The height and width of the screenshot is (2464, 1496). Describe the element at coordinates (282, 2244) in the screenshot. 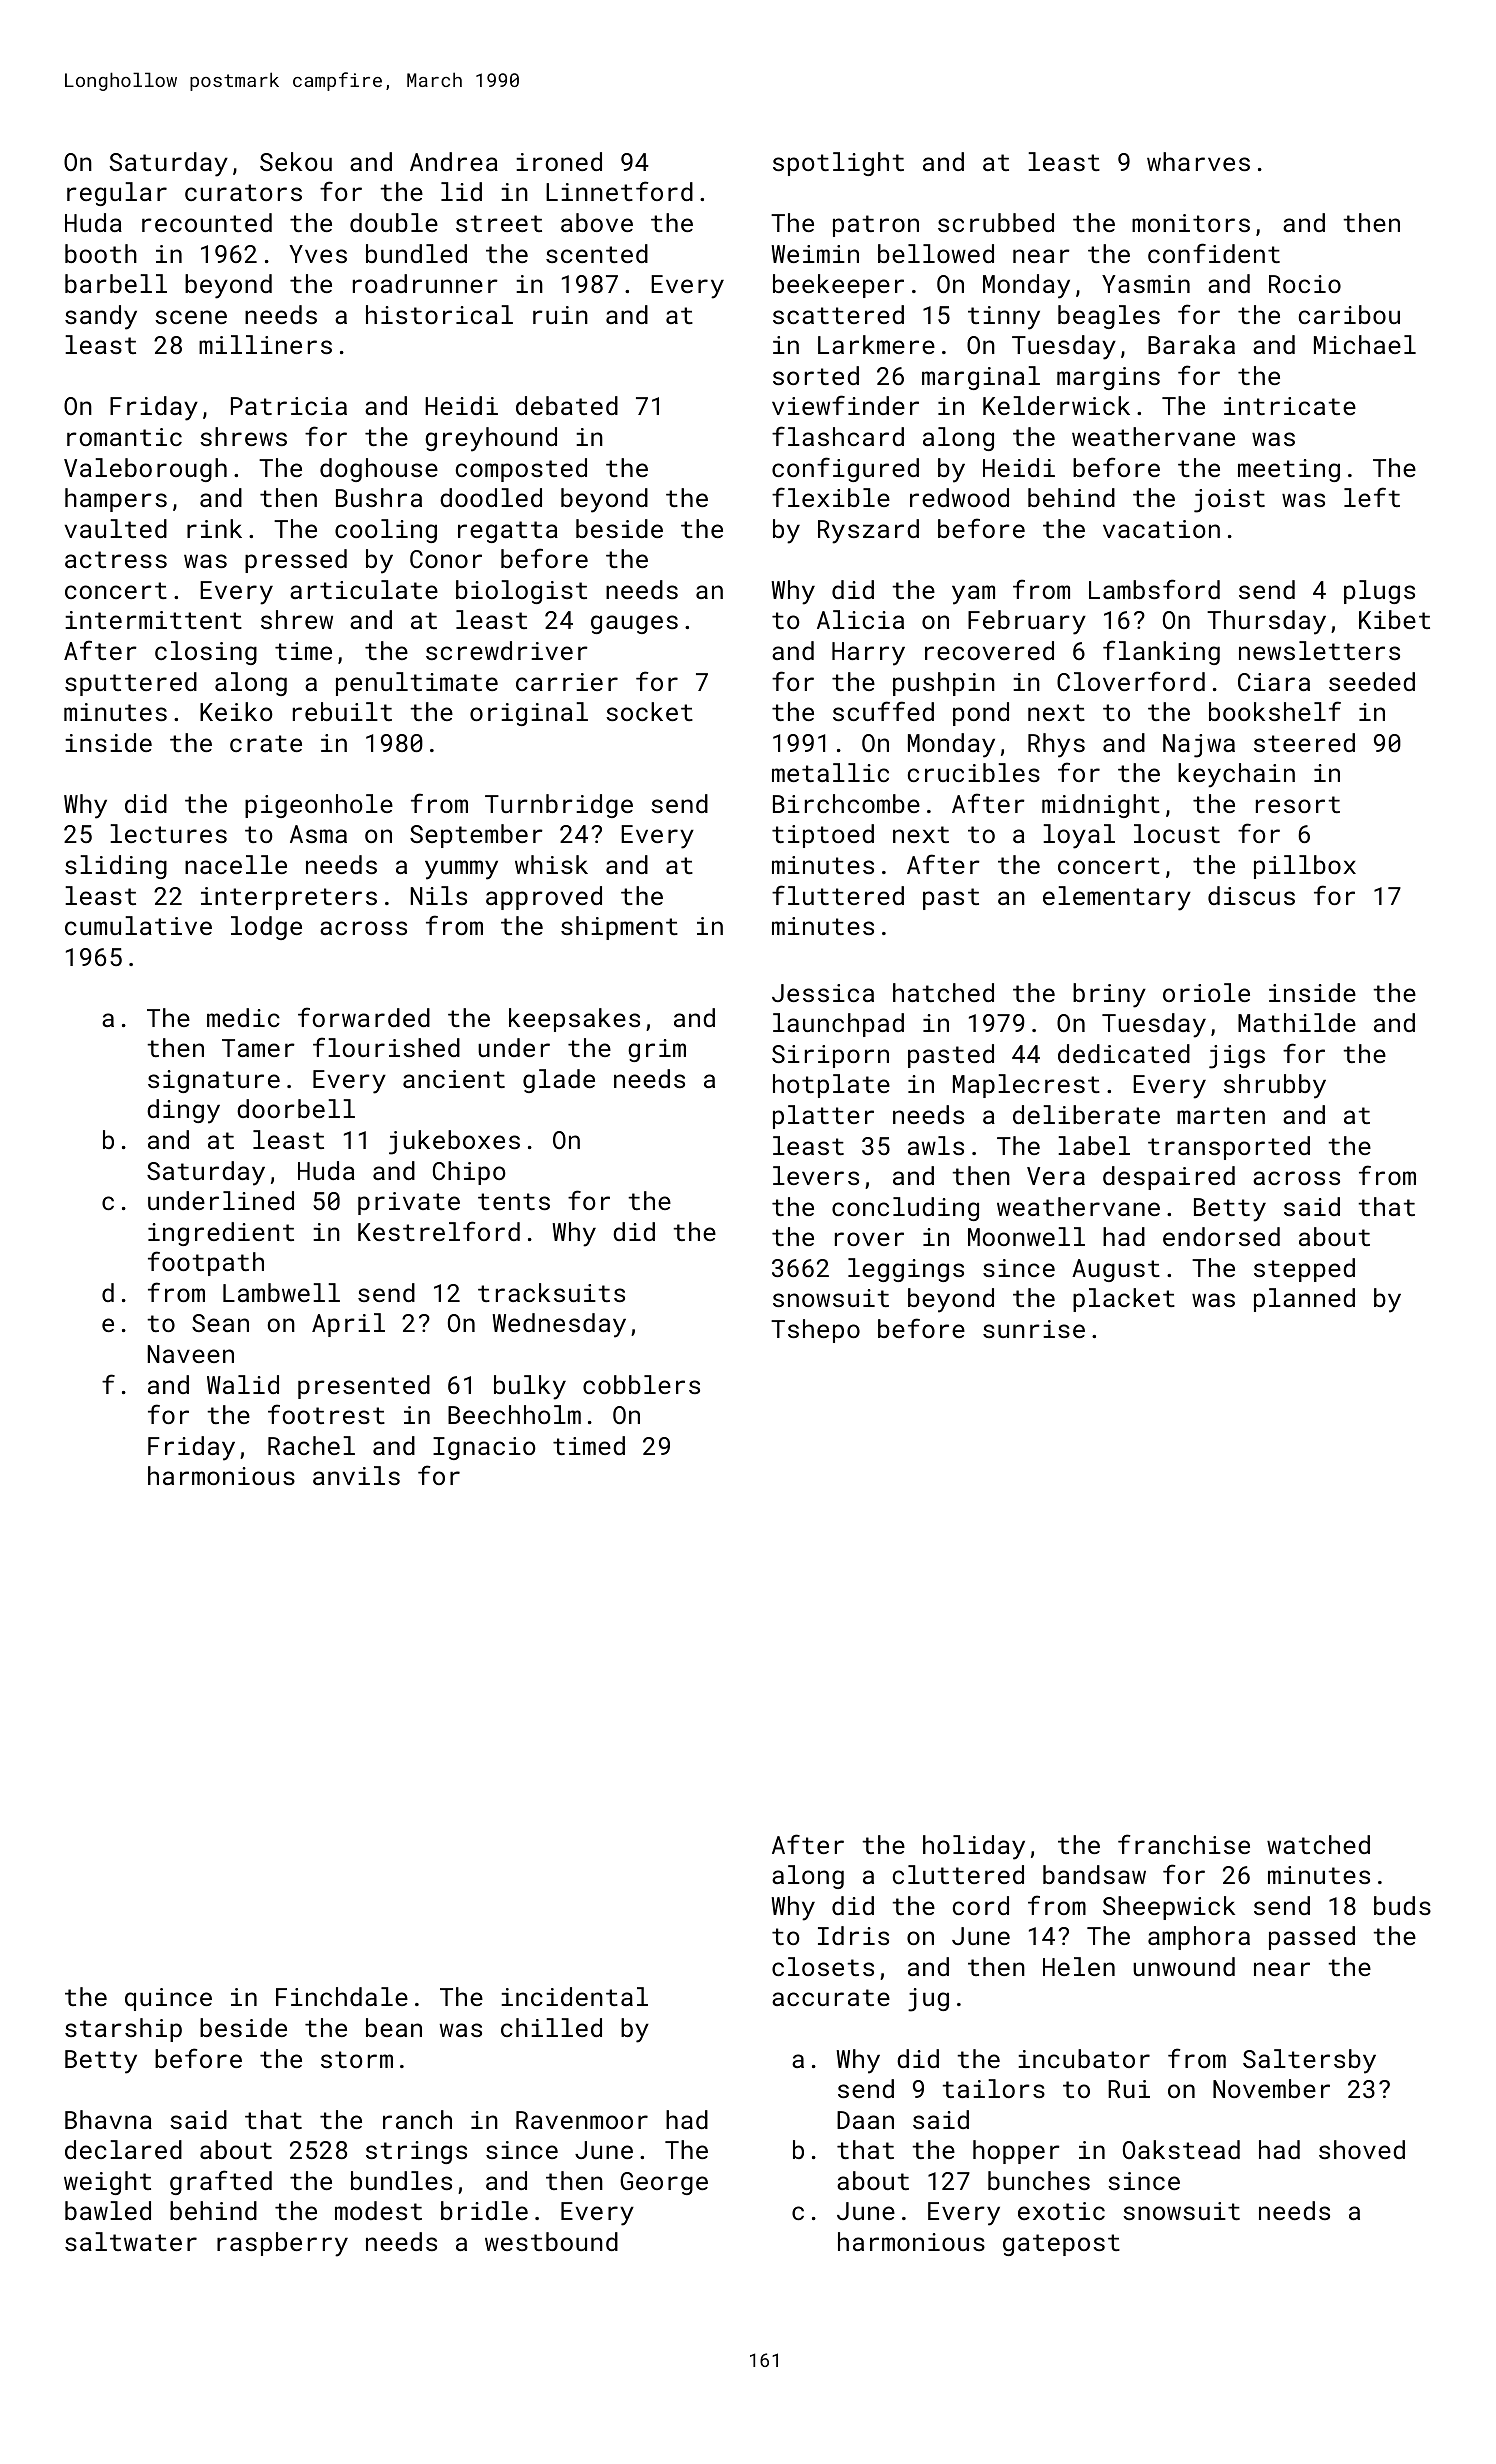

I see `raspberry` at that location.
